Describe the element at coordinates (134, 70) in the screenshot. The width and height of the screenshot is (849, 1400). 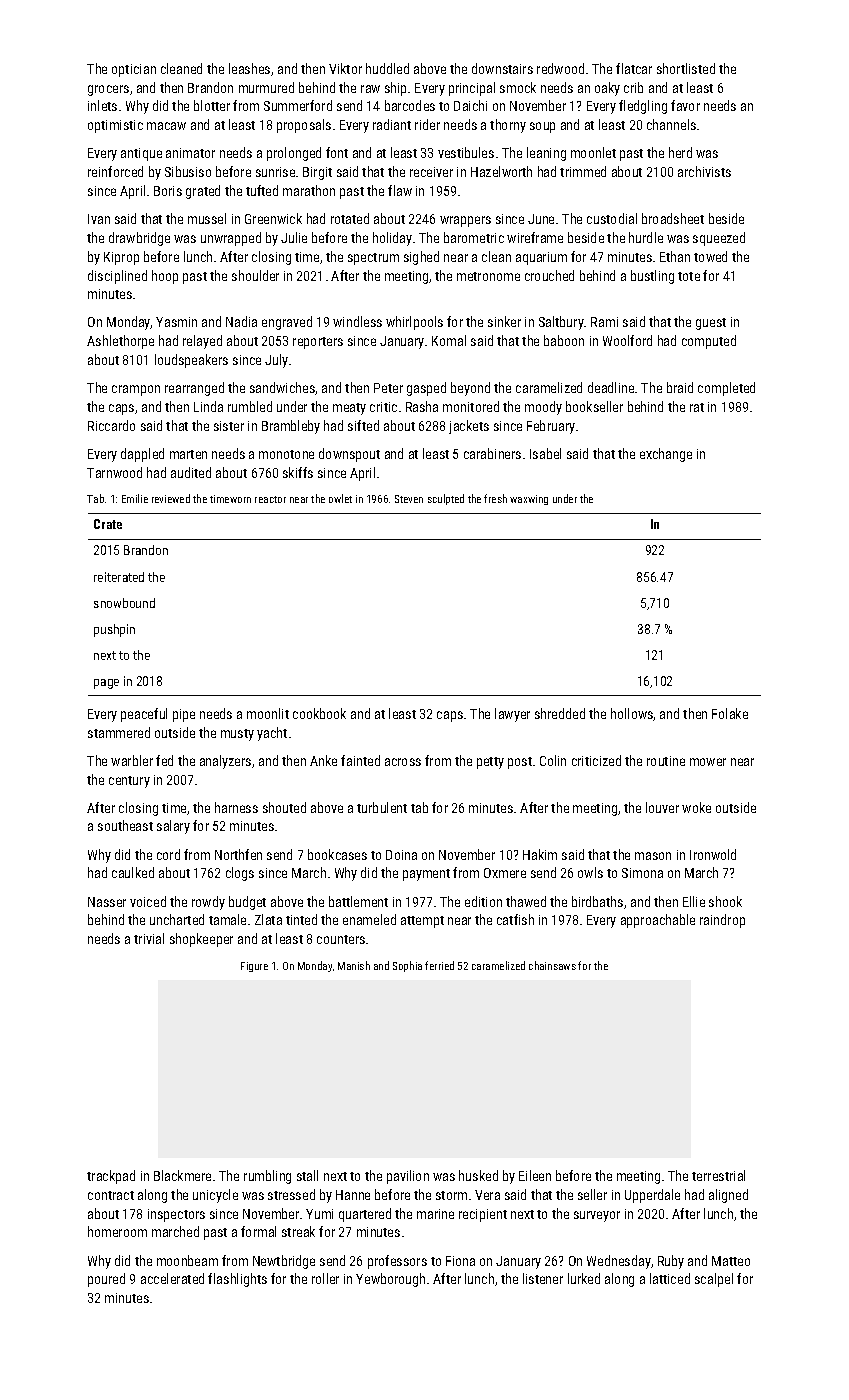
I see `optician` at that location.
